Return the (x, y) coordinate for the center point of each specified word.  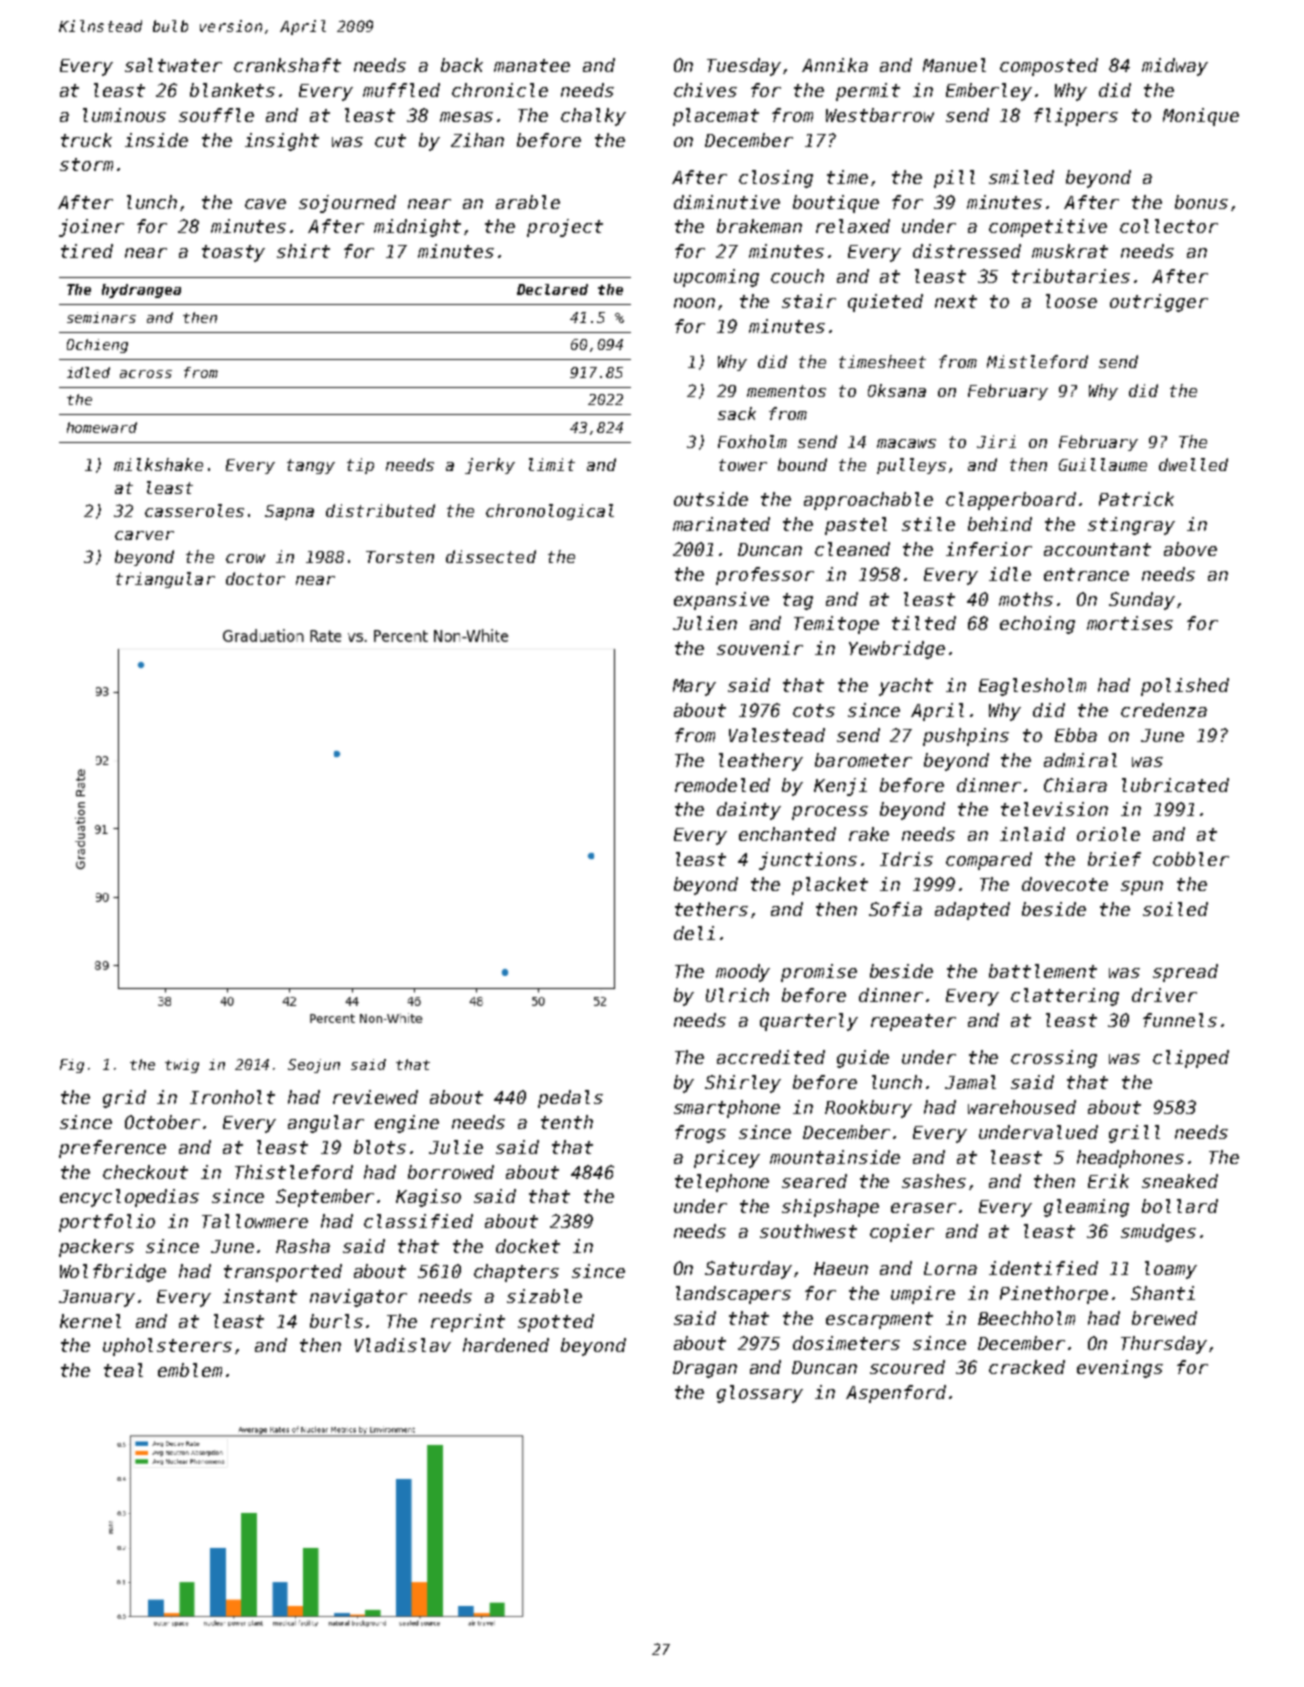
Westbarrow (880, 115)
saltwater (173, 65)
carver (144, 535)
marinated (721, 524)
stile (928, 524)
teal (123, 1370)
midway (1175, 67)
